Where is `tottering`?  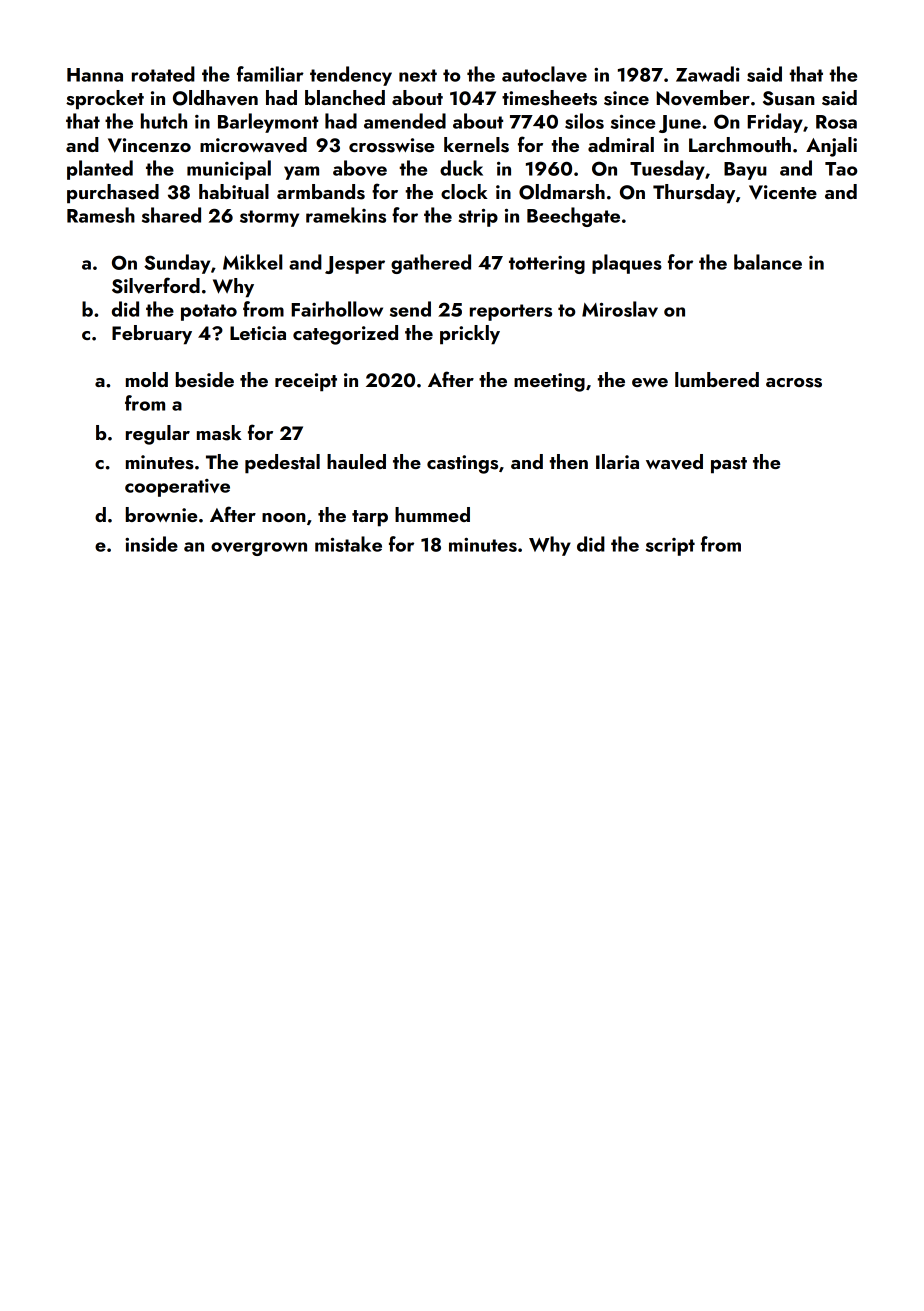 tottering is located at coordinates (547, 265).
